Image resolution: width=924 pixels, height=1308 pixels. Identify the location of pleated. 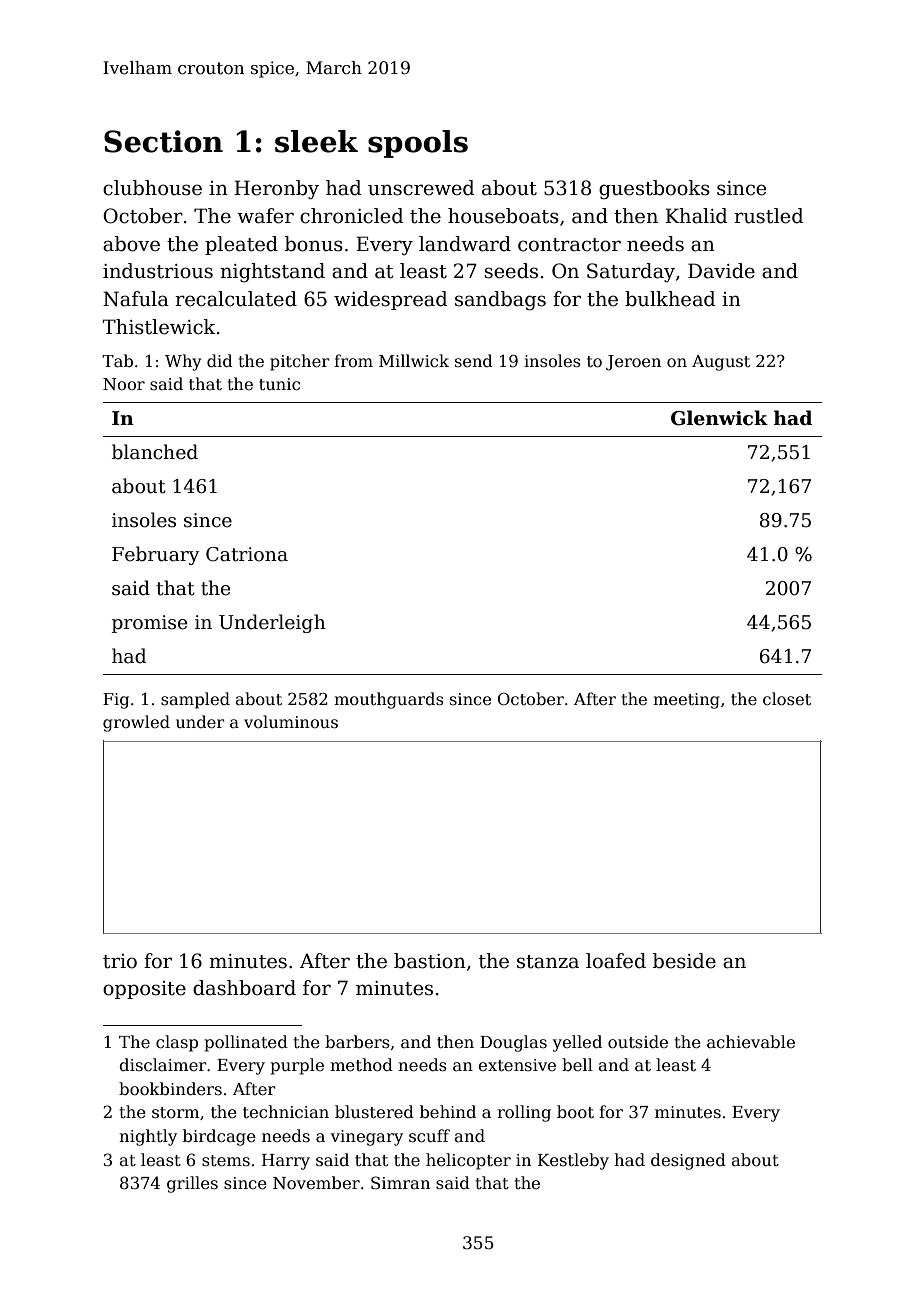
(241, 245).
